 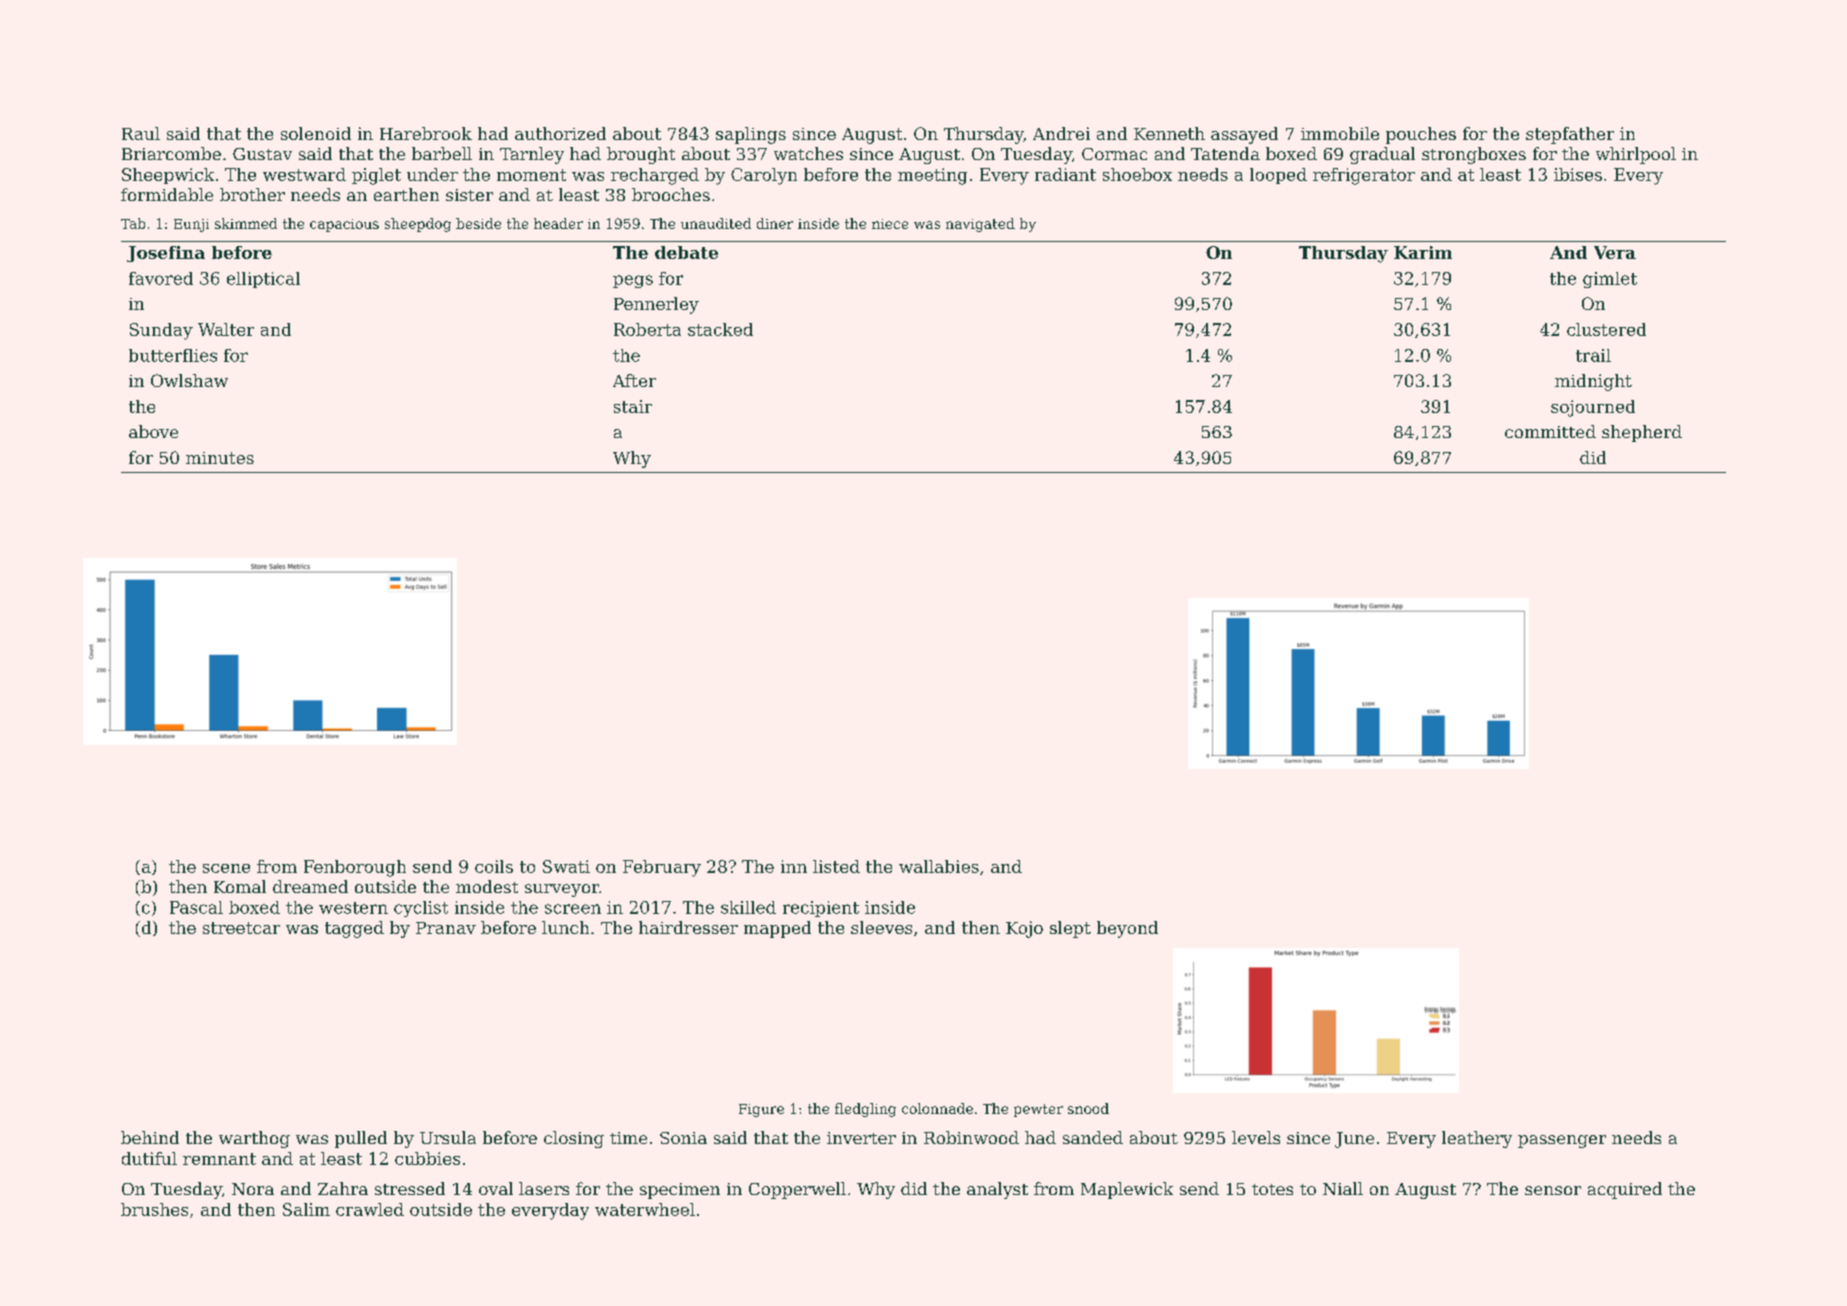 I want to click on wallabies, so click(x=939, y=866).
